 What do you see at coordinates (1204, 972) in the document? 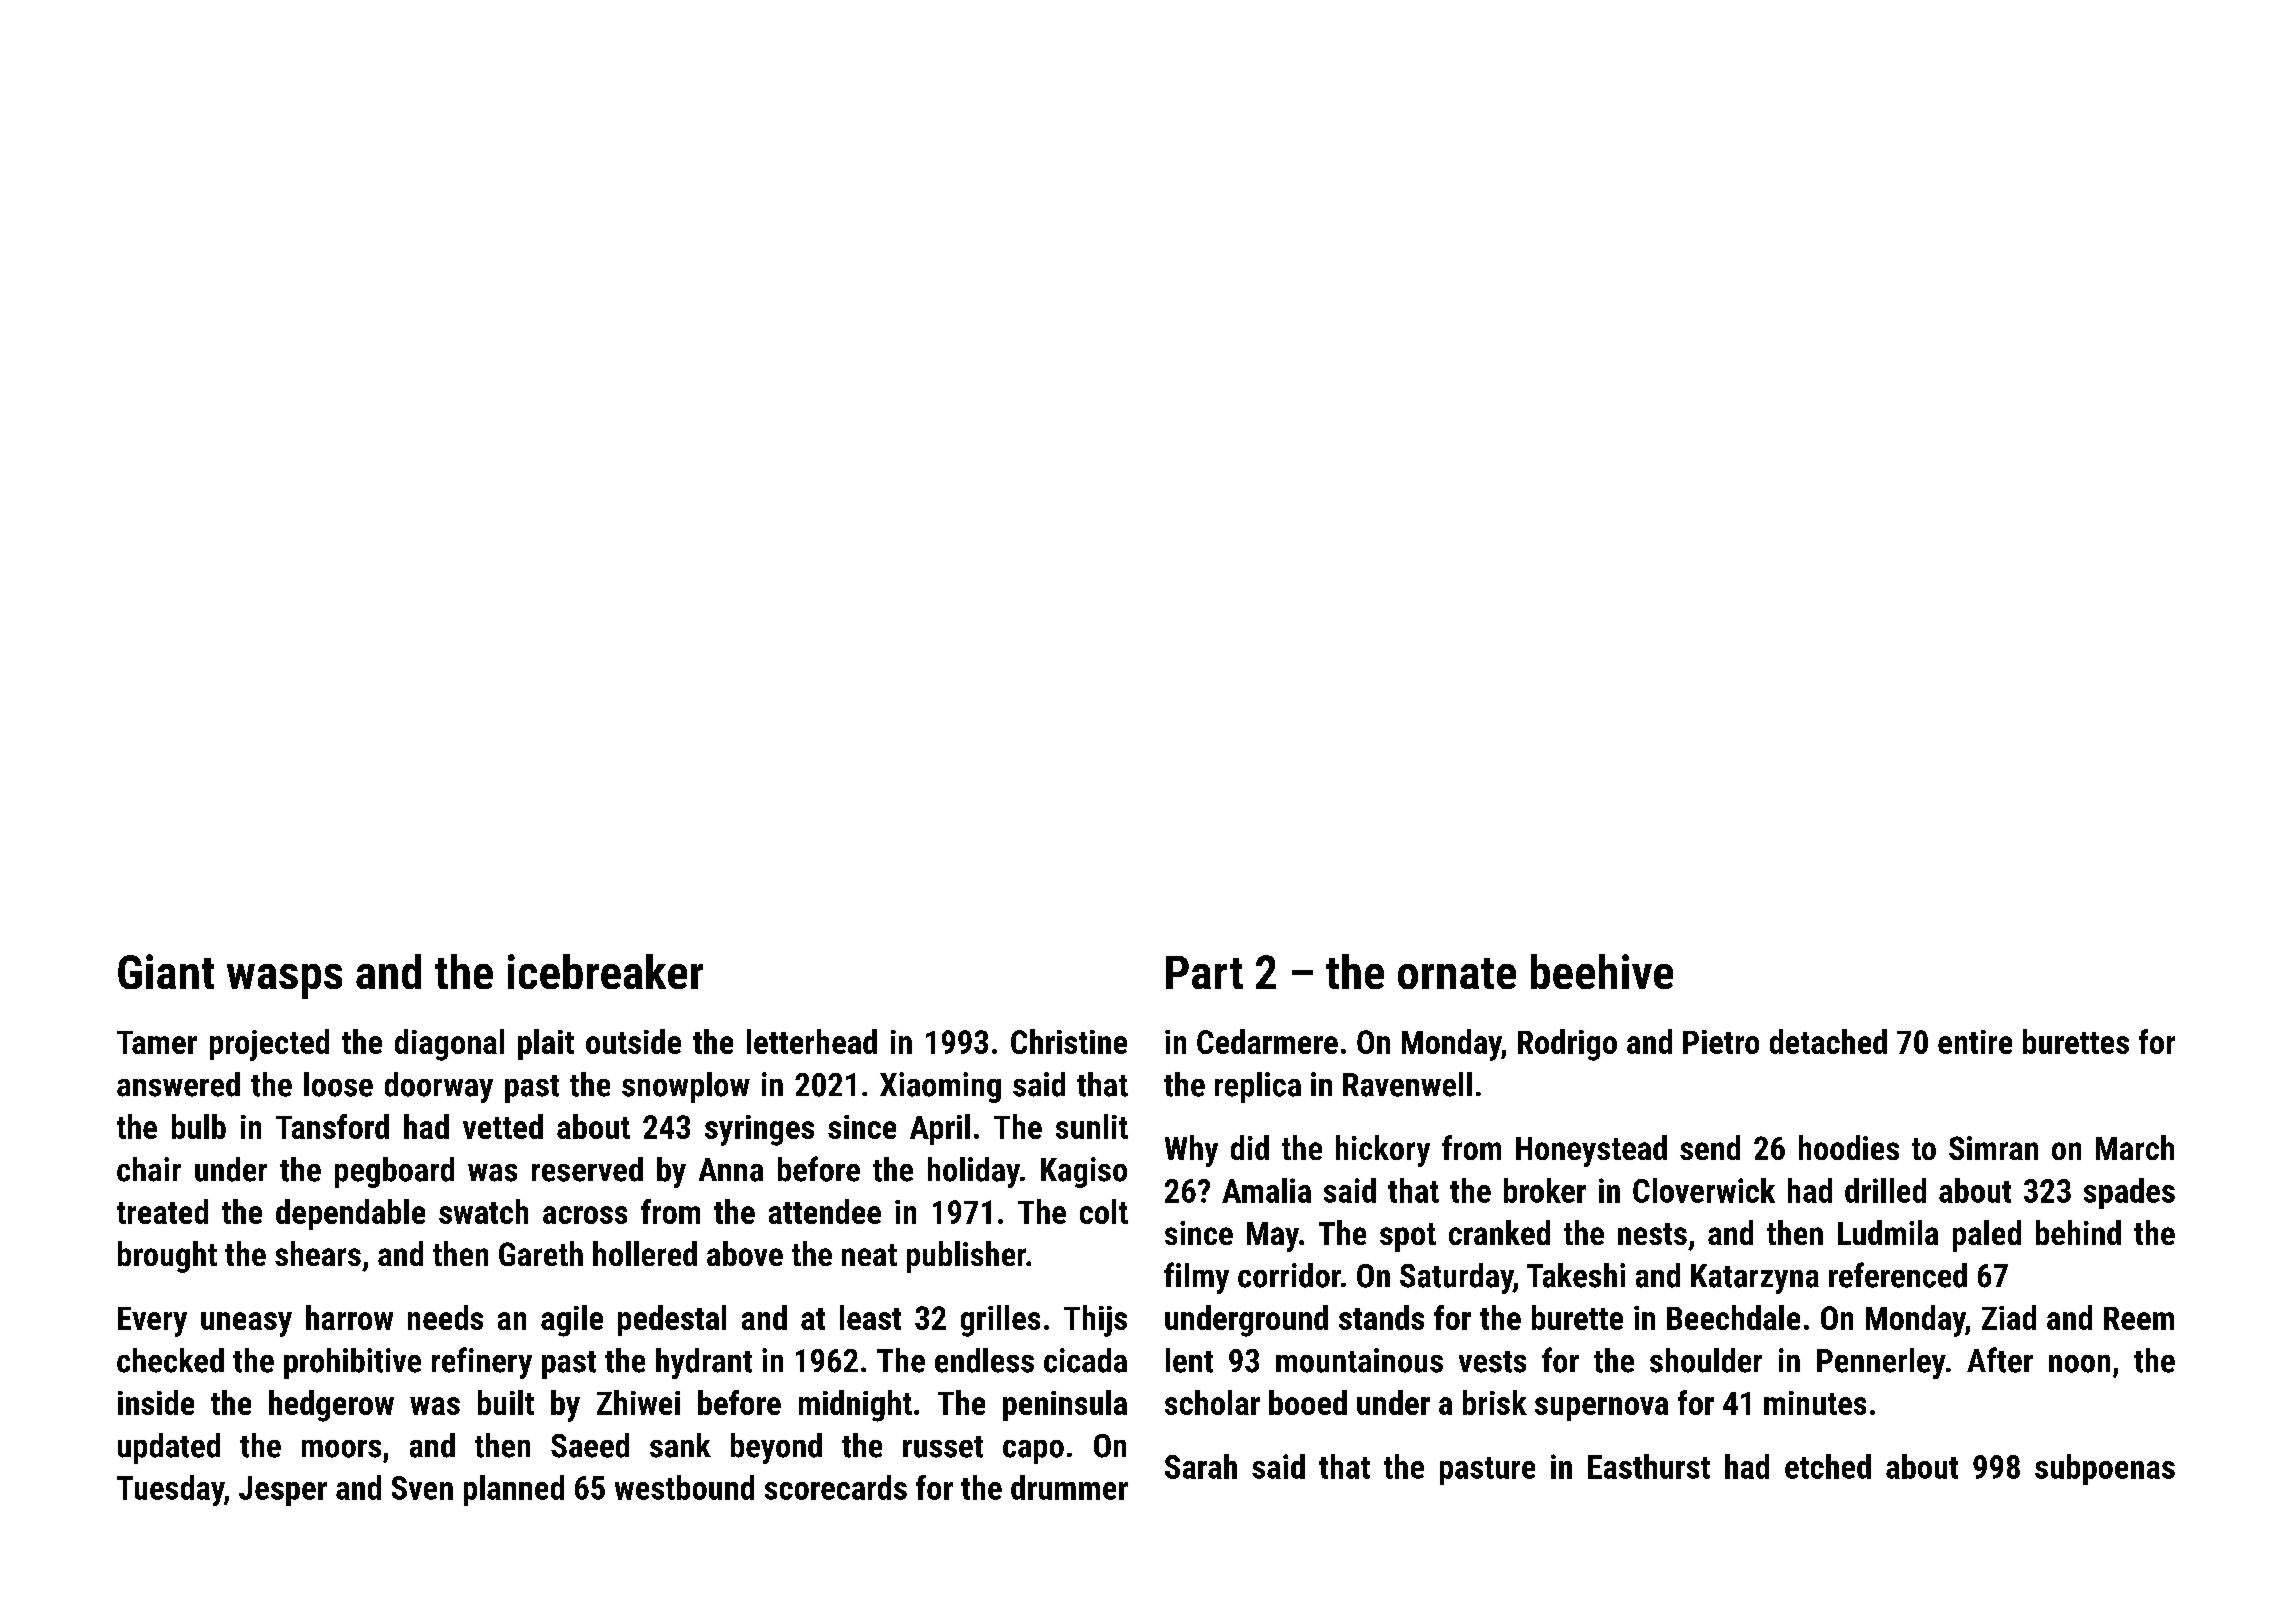
I see `Part` at bounding box center [1204, 972].
